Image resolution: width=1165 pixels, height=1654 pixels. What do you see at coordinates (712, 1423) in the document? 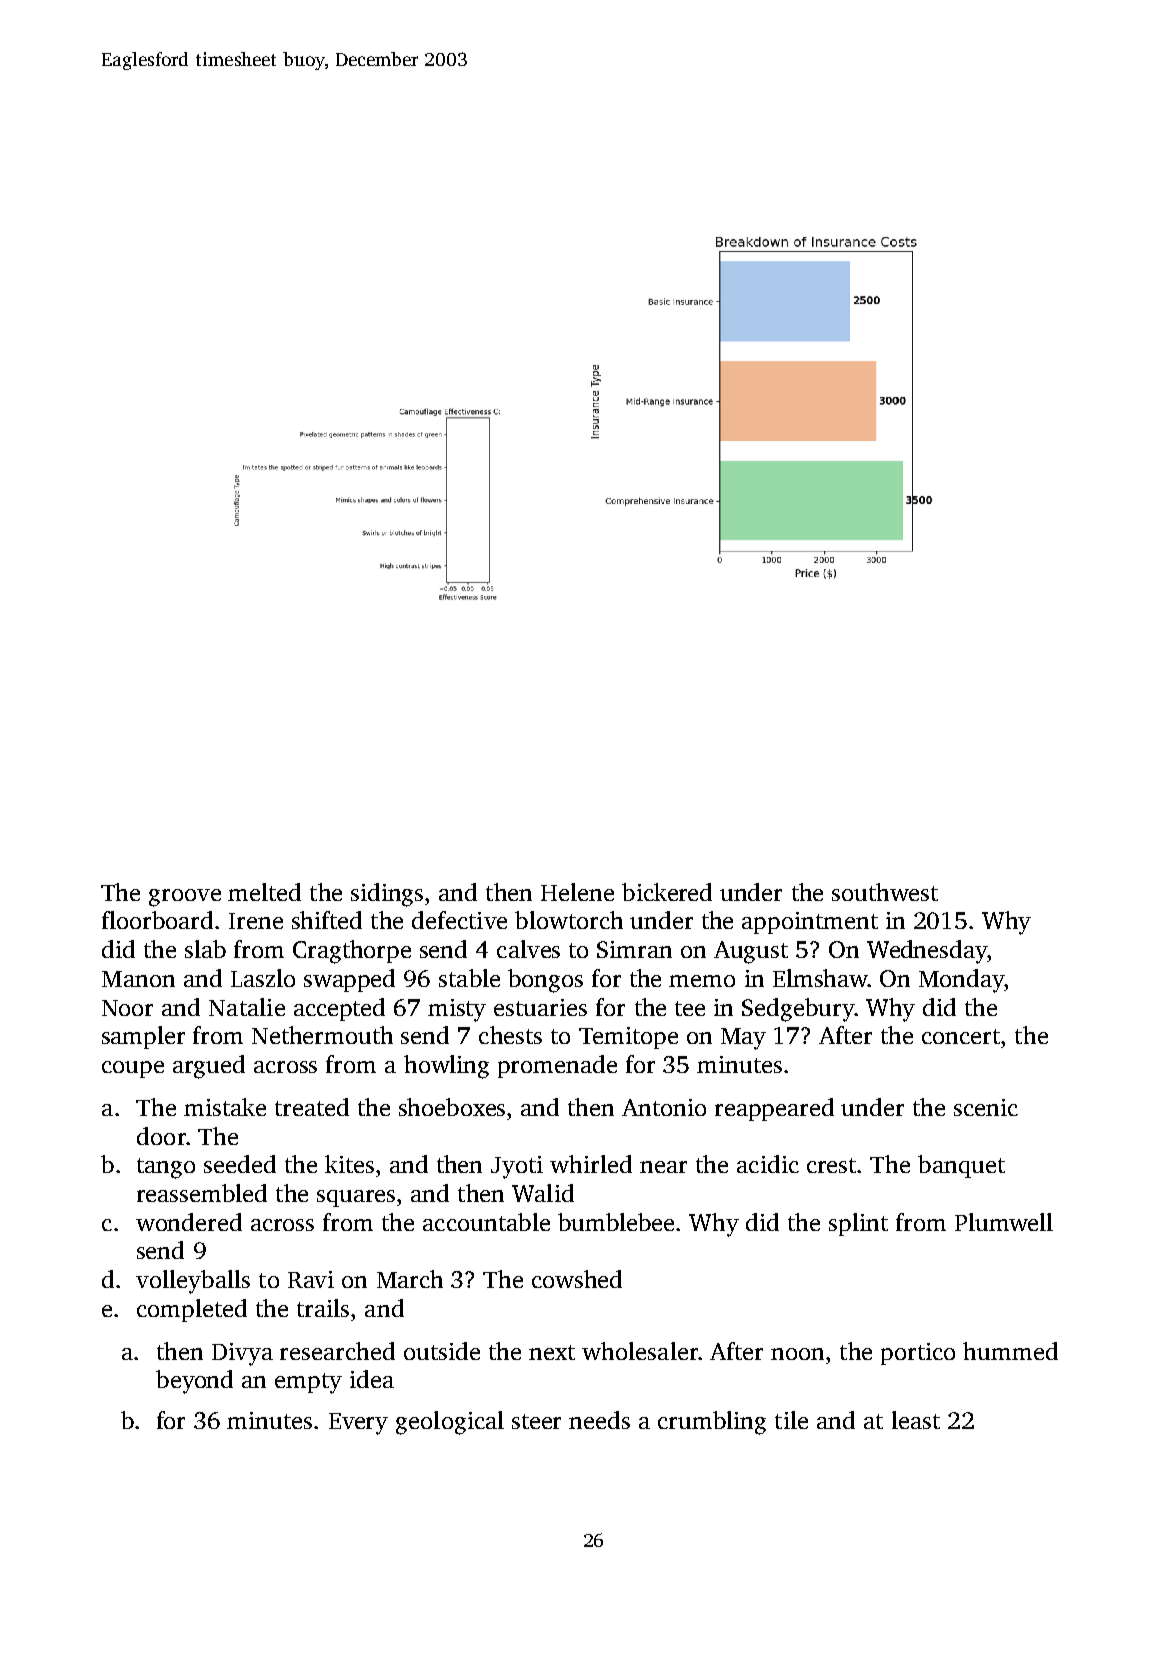
I see `crumbling` at bounding box center [712, 1423].
